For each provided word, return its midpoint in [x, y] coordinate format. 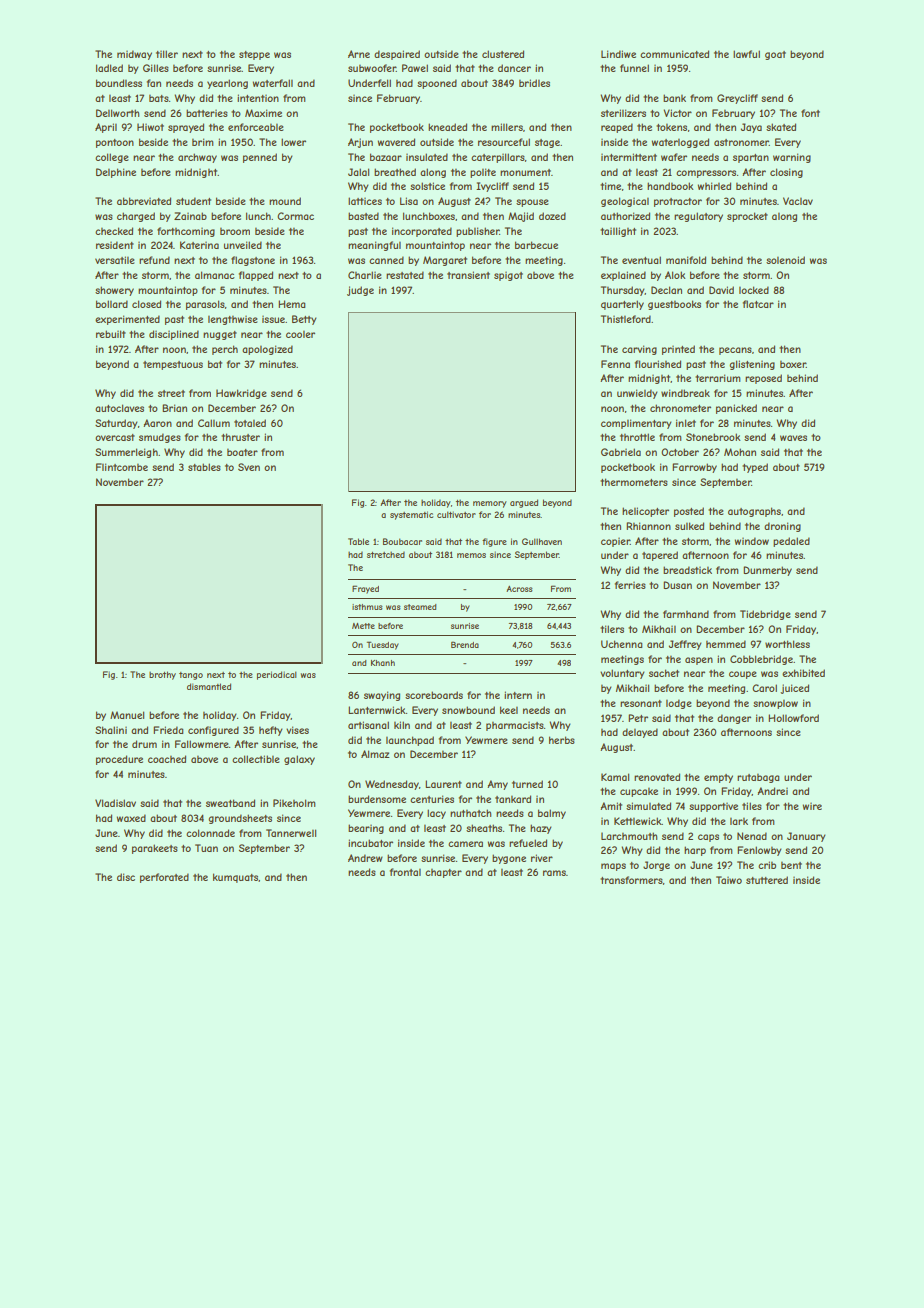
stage [547, 143]
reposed [763, 379]
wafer [674, 157]
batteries [207, 113]
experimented [127, 320]
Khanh [383, 663]
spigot [508, 276]
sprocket [747, 217]
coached [167, 759]
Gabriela [621, 452]
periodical [277, 675]
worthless [787, 644]
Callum [214, 423]
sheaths [484, 828]
